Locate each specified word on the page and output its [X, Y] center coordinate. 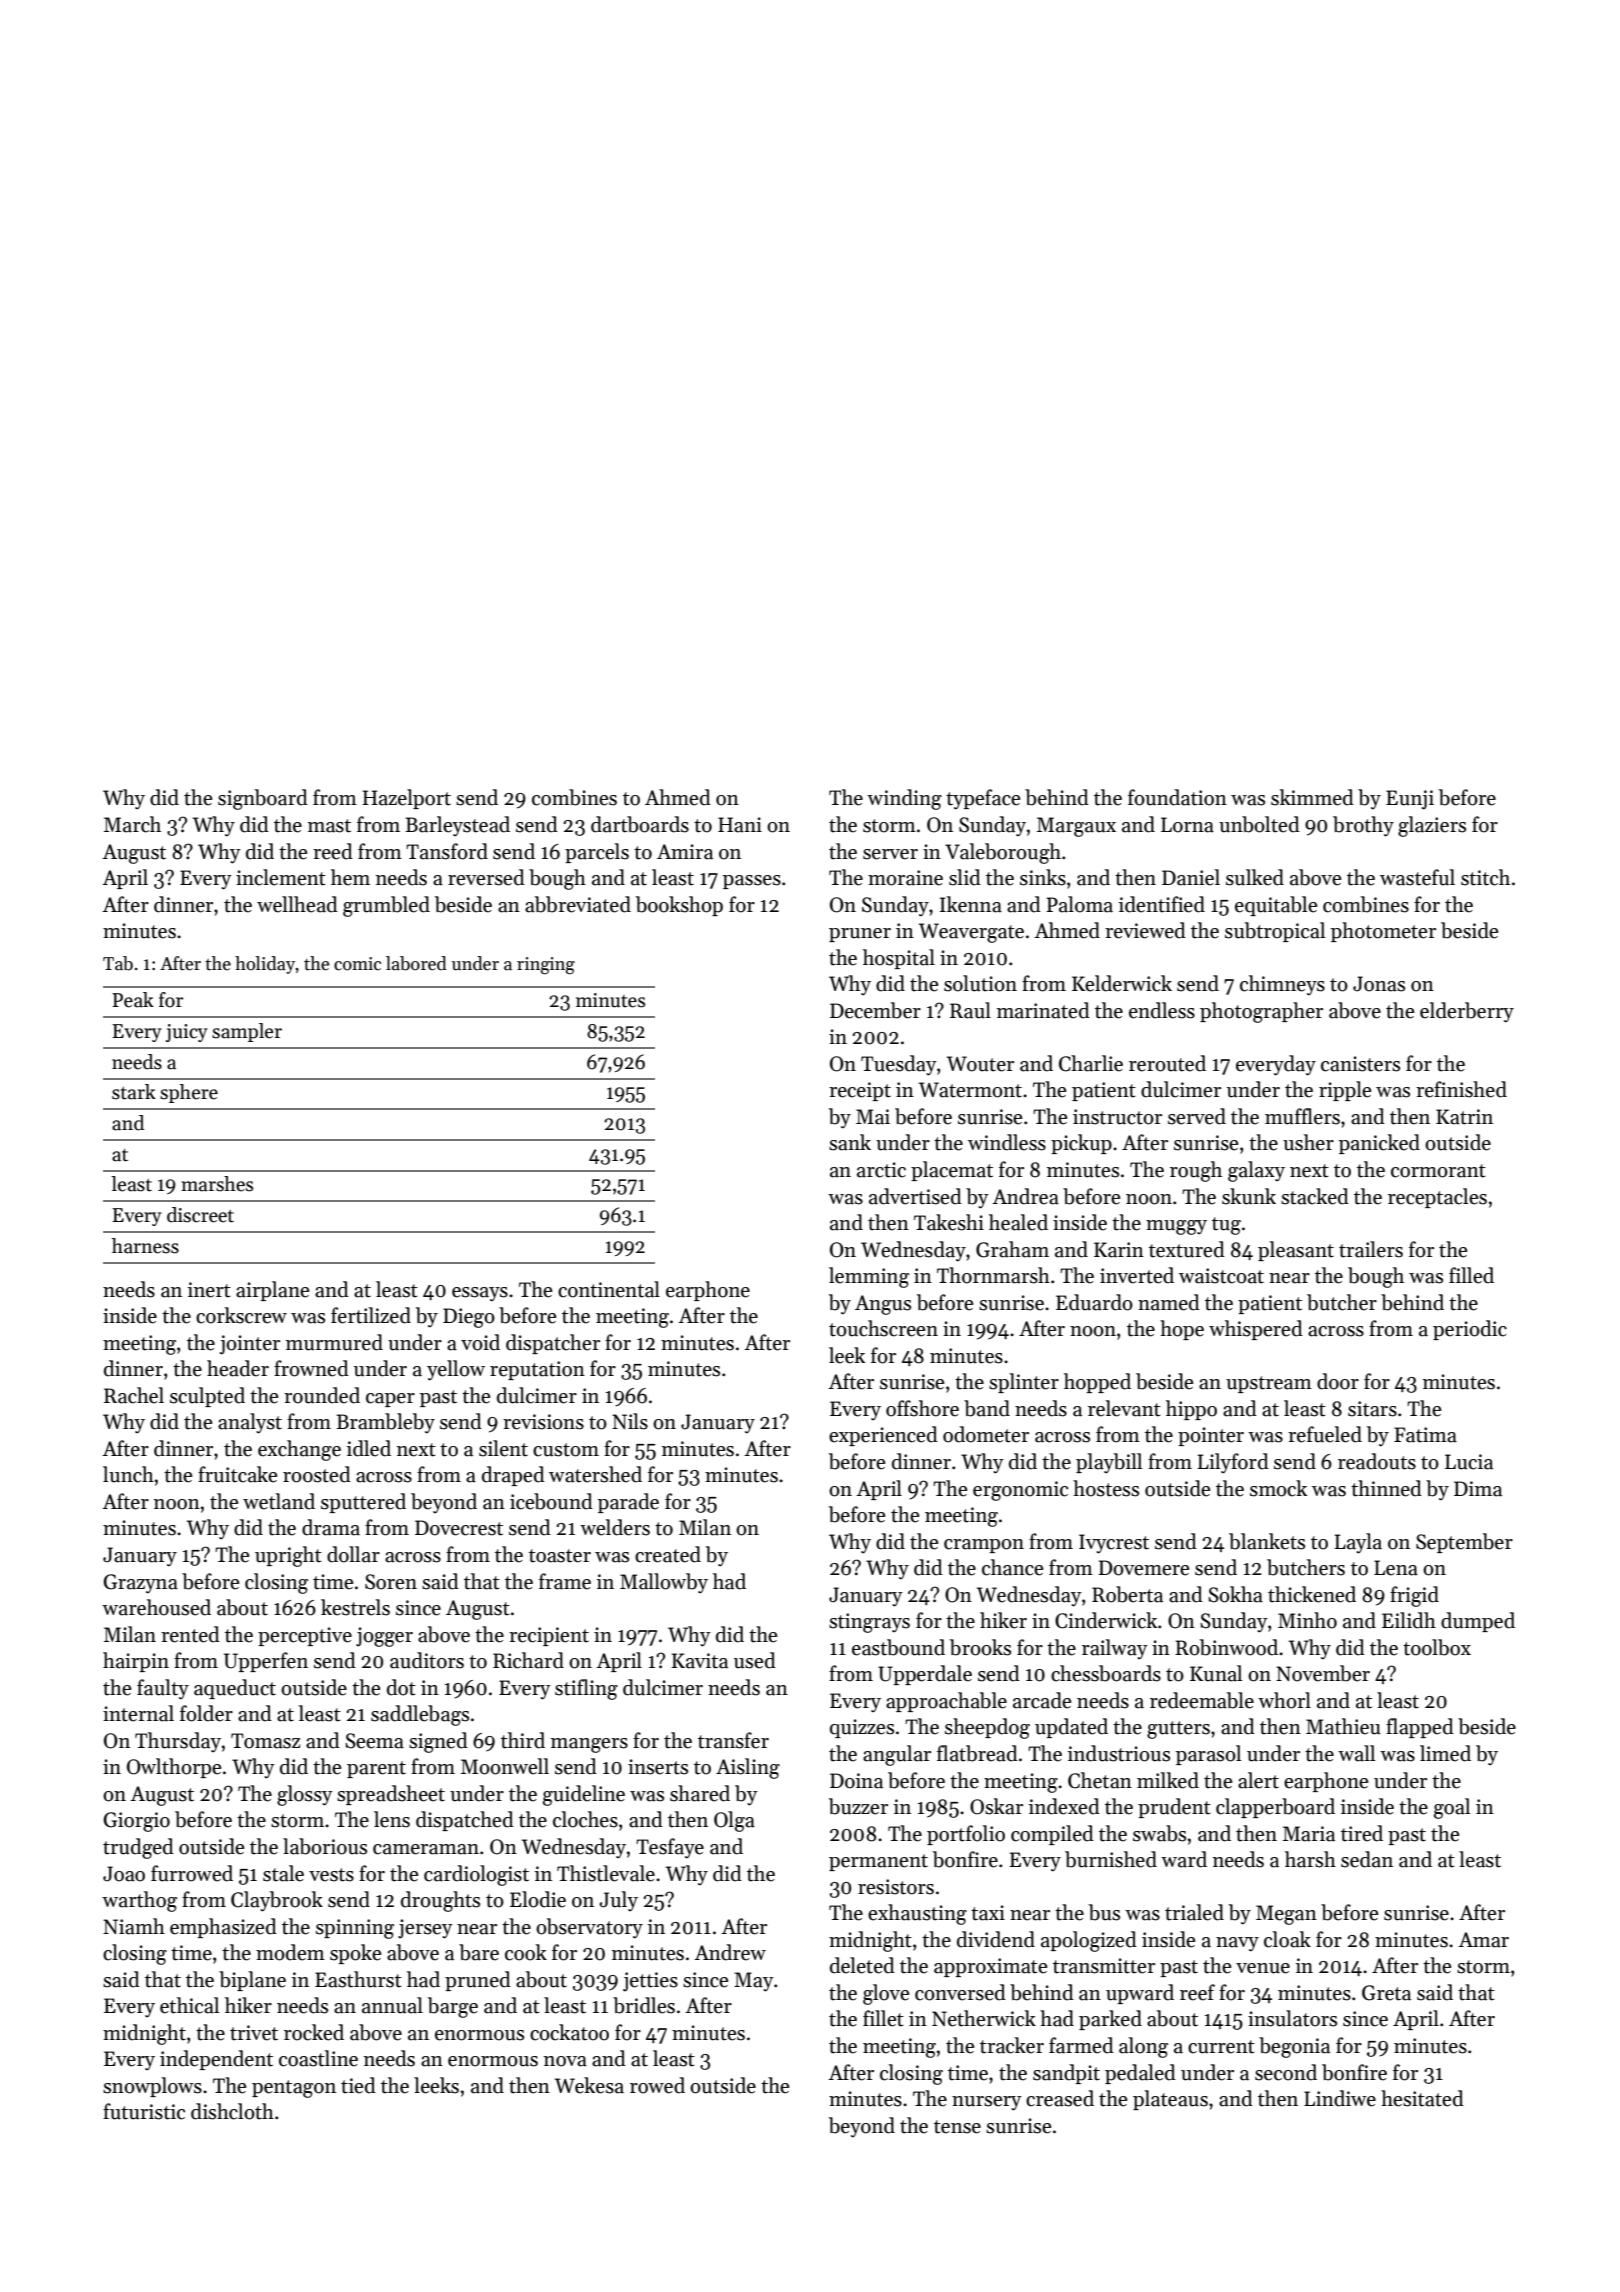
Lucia [1469, 1462]
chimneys [1282, 985]
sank [850, 1142]
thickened [1312, 1594]
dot [401, 1687]
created [668, 1554]
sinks [1043, 877]
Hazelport [406, 799]
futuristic [144, 2111]
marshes [217, 1184]
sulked [1255, 877]
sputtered [363, 1503]
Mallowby [664, 1583]
